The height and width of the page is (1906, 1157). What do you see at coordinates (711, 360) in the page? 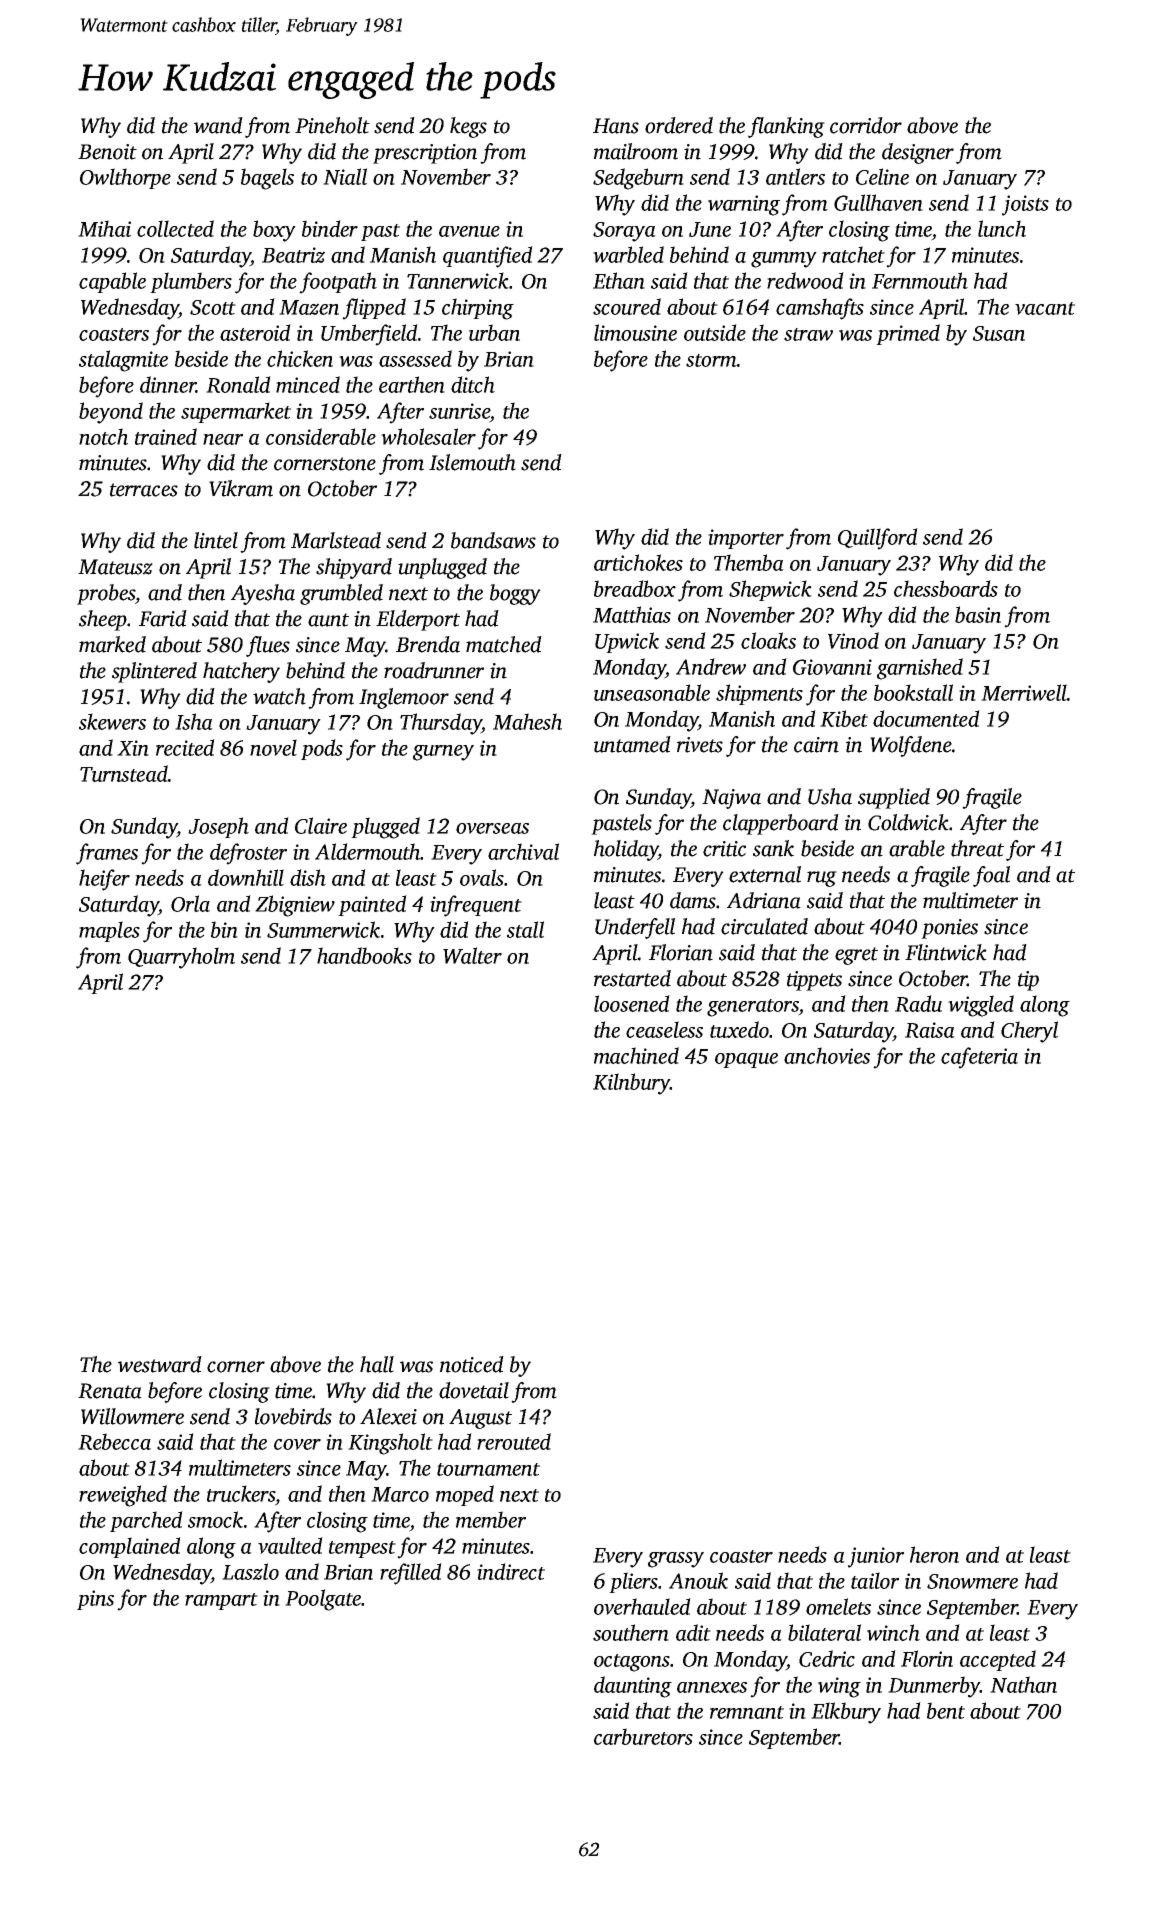
I see `storm` at bounding box center [711, 360].
